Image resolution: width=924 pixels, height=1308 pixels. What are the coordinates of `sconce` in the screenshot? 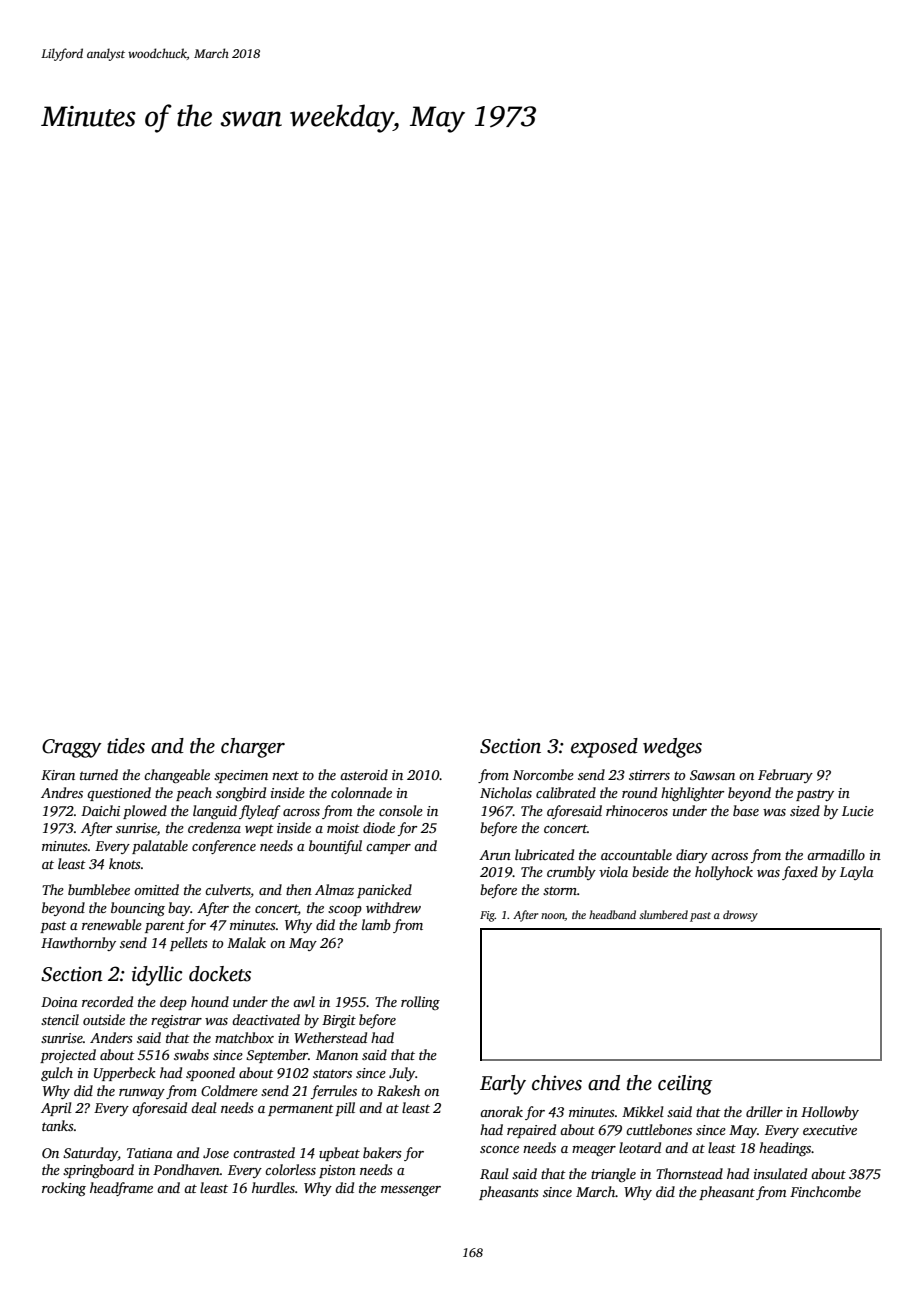 It's located at (499, 1149).
